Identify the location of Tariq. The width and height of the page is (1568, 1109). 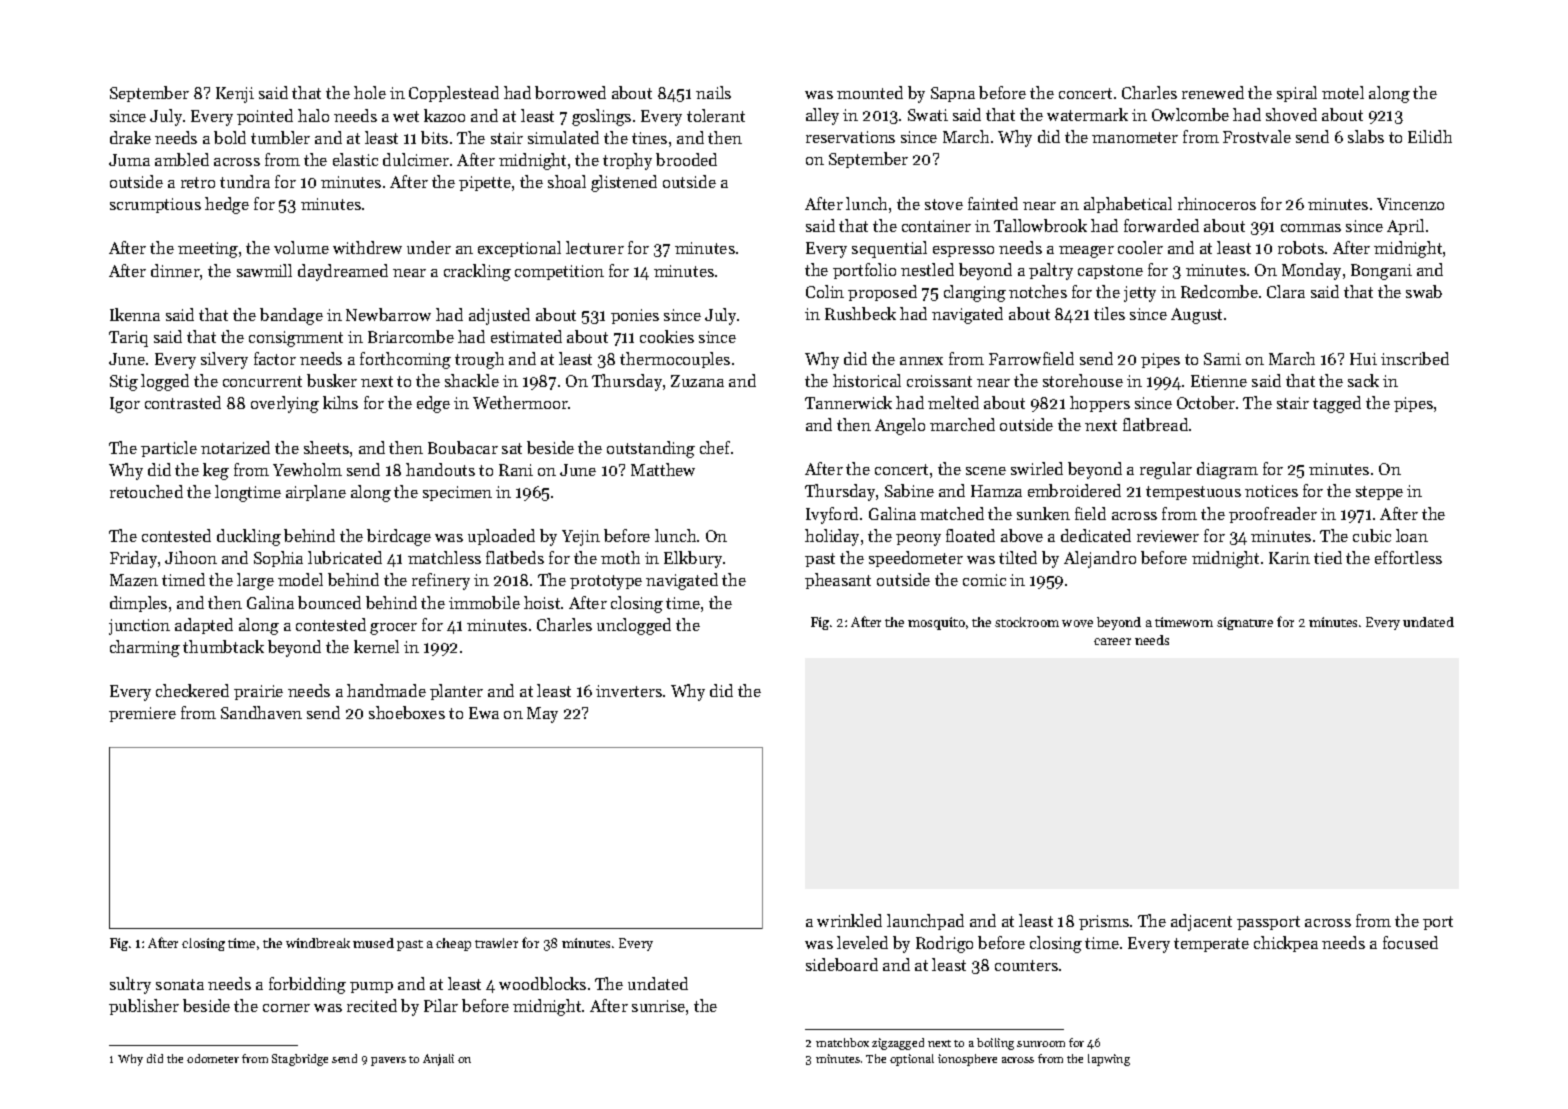
(128, 339).
